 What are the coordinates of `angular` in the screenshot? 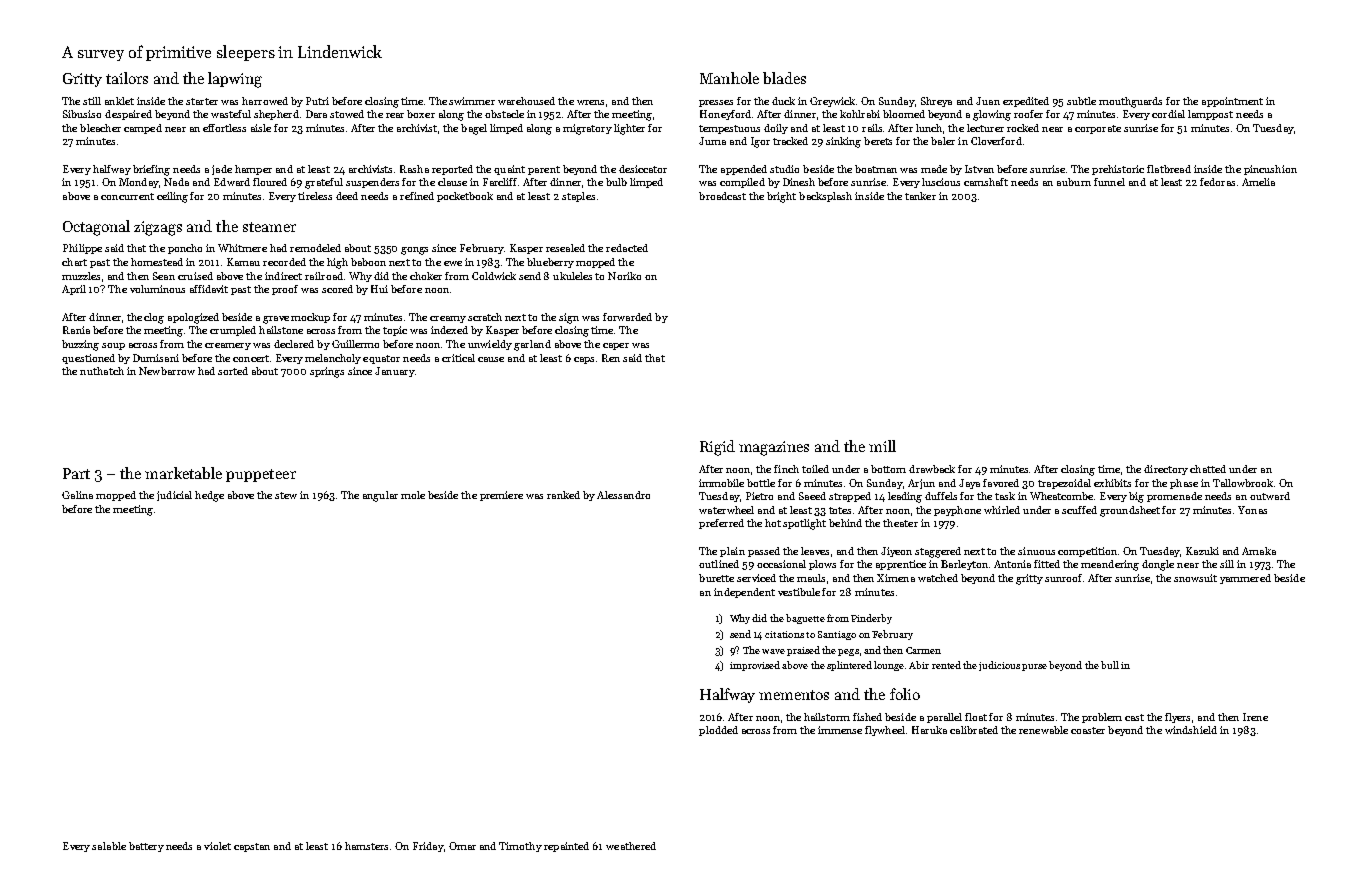 It's located at (380, 496).
